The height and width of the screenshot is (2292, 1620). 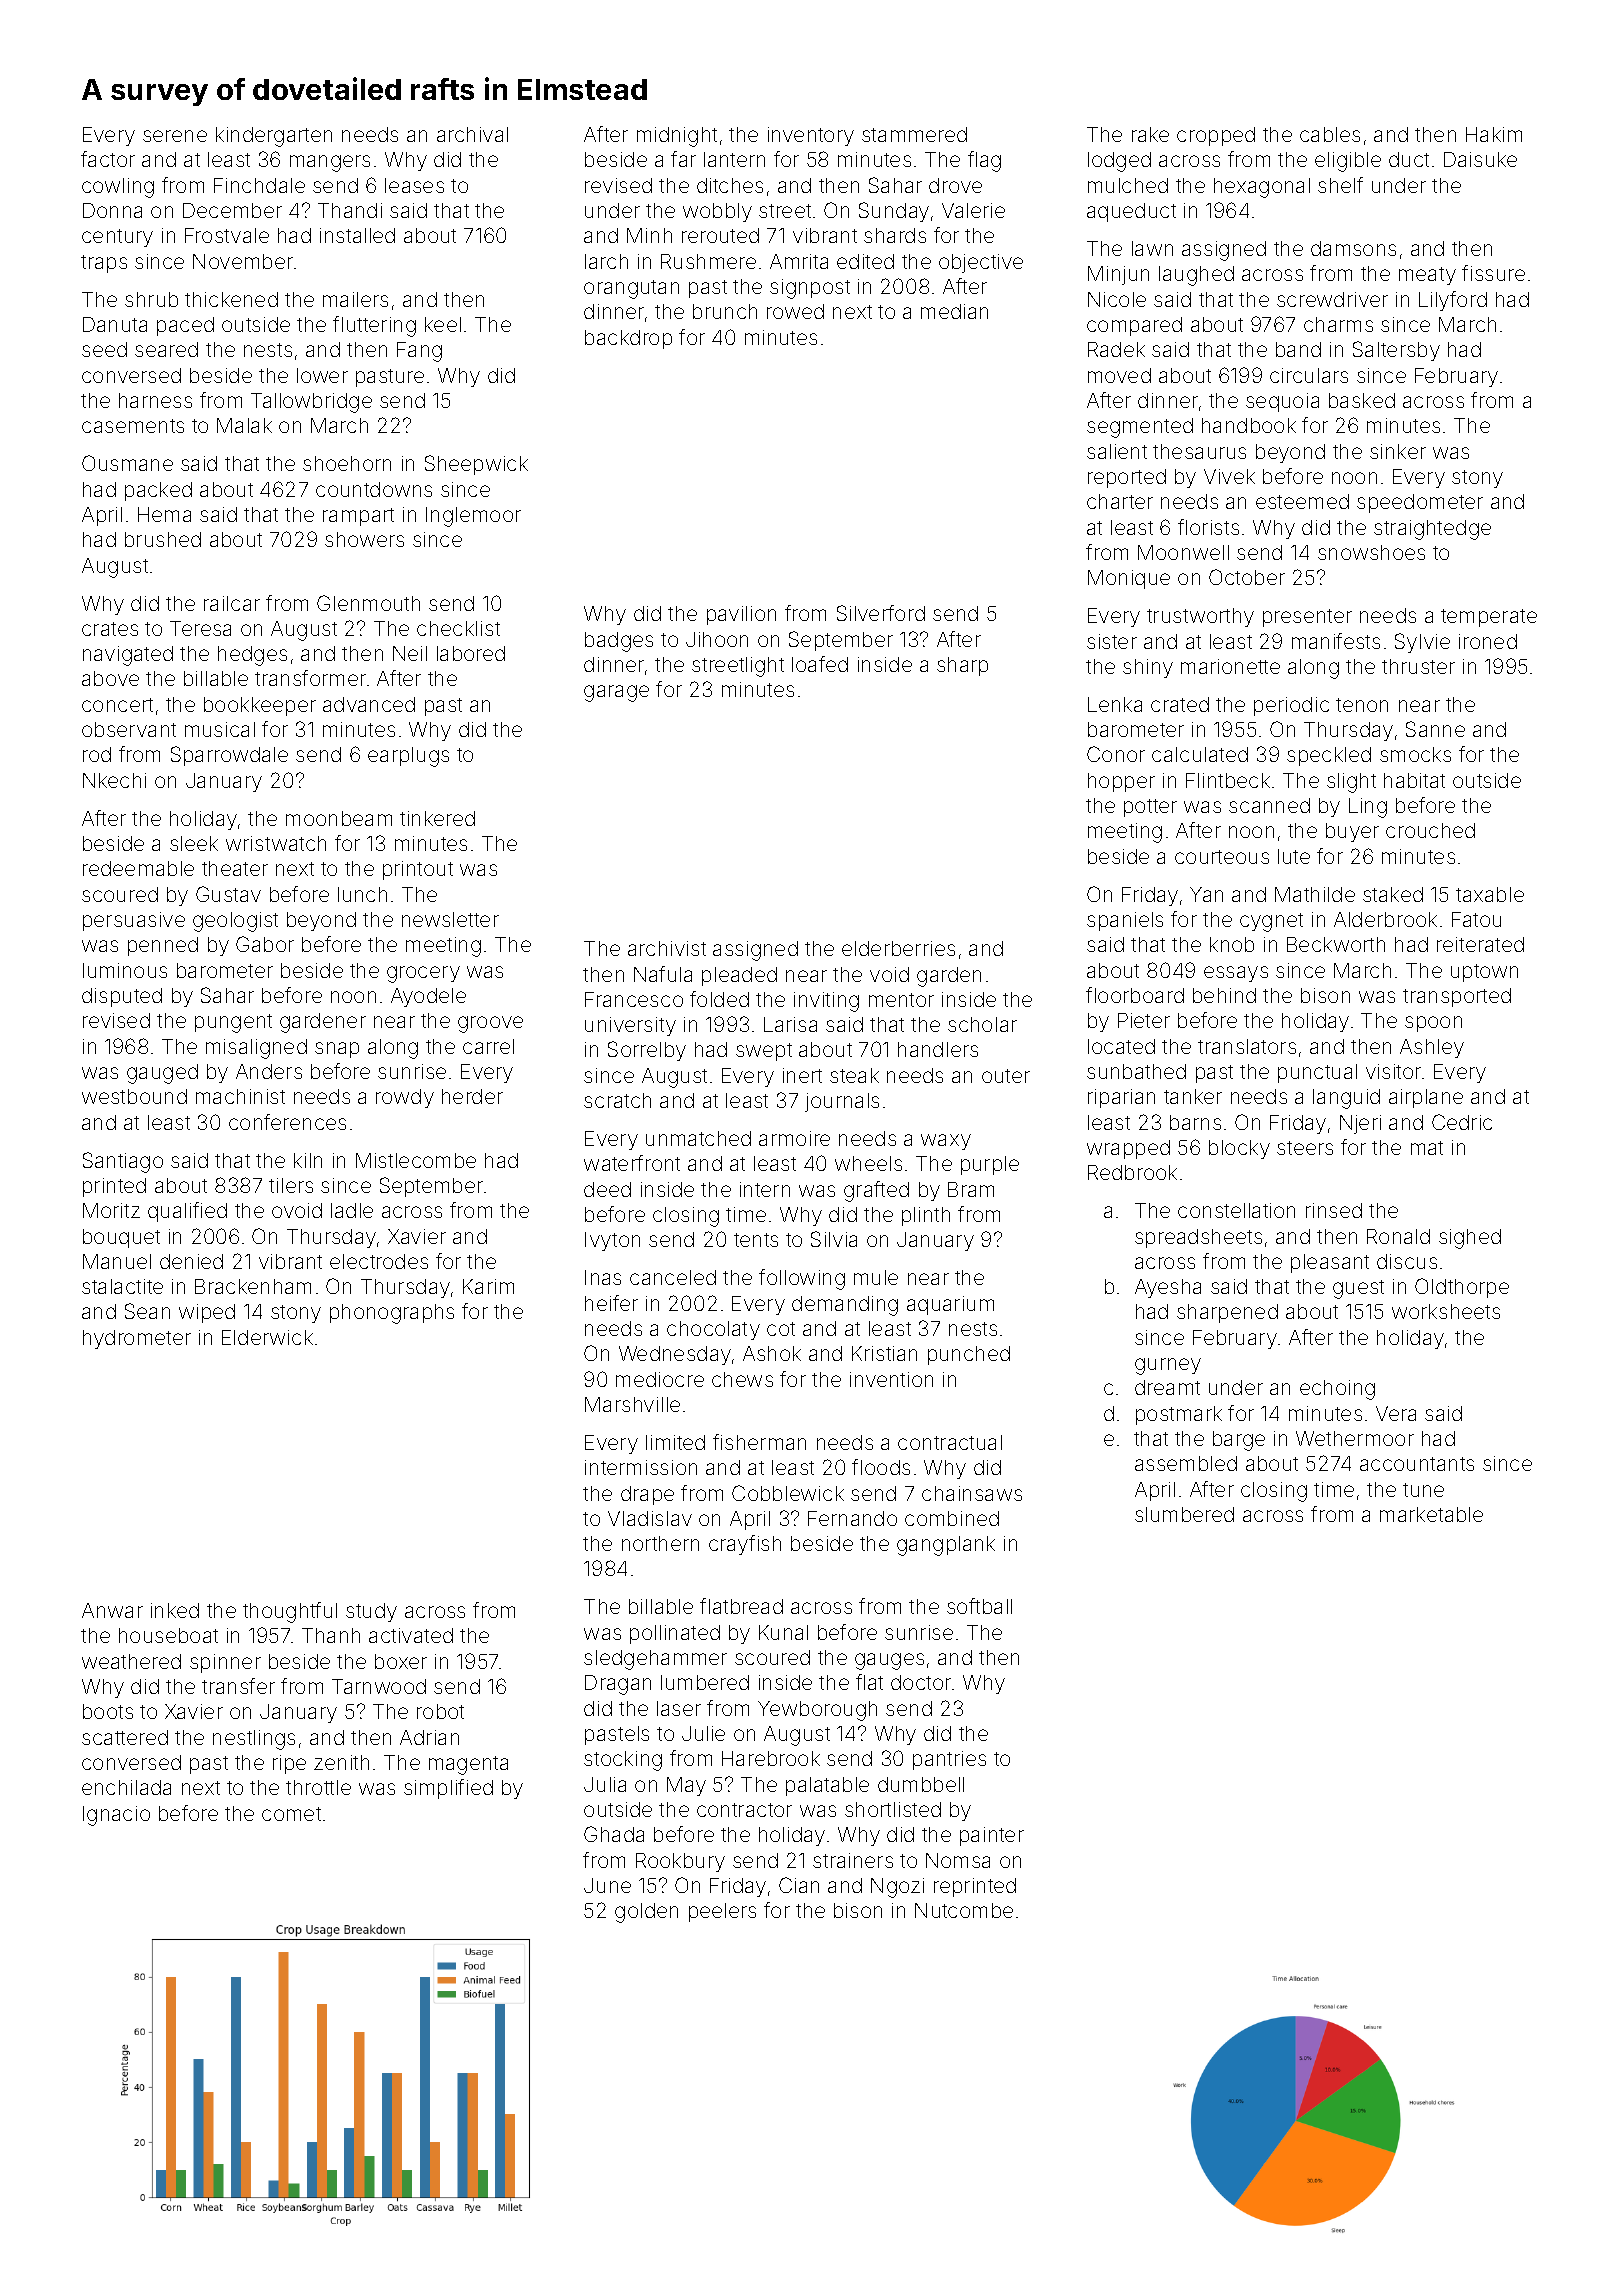 I want to click on printout, so click(x=418, y=870).
